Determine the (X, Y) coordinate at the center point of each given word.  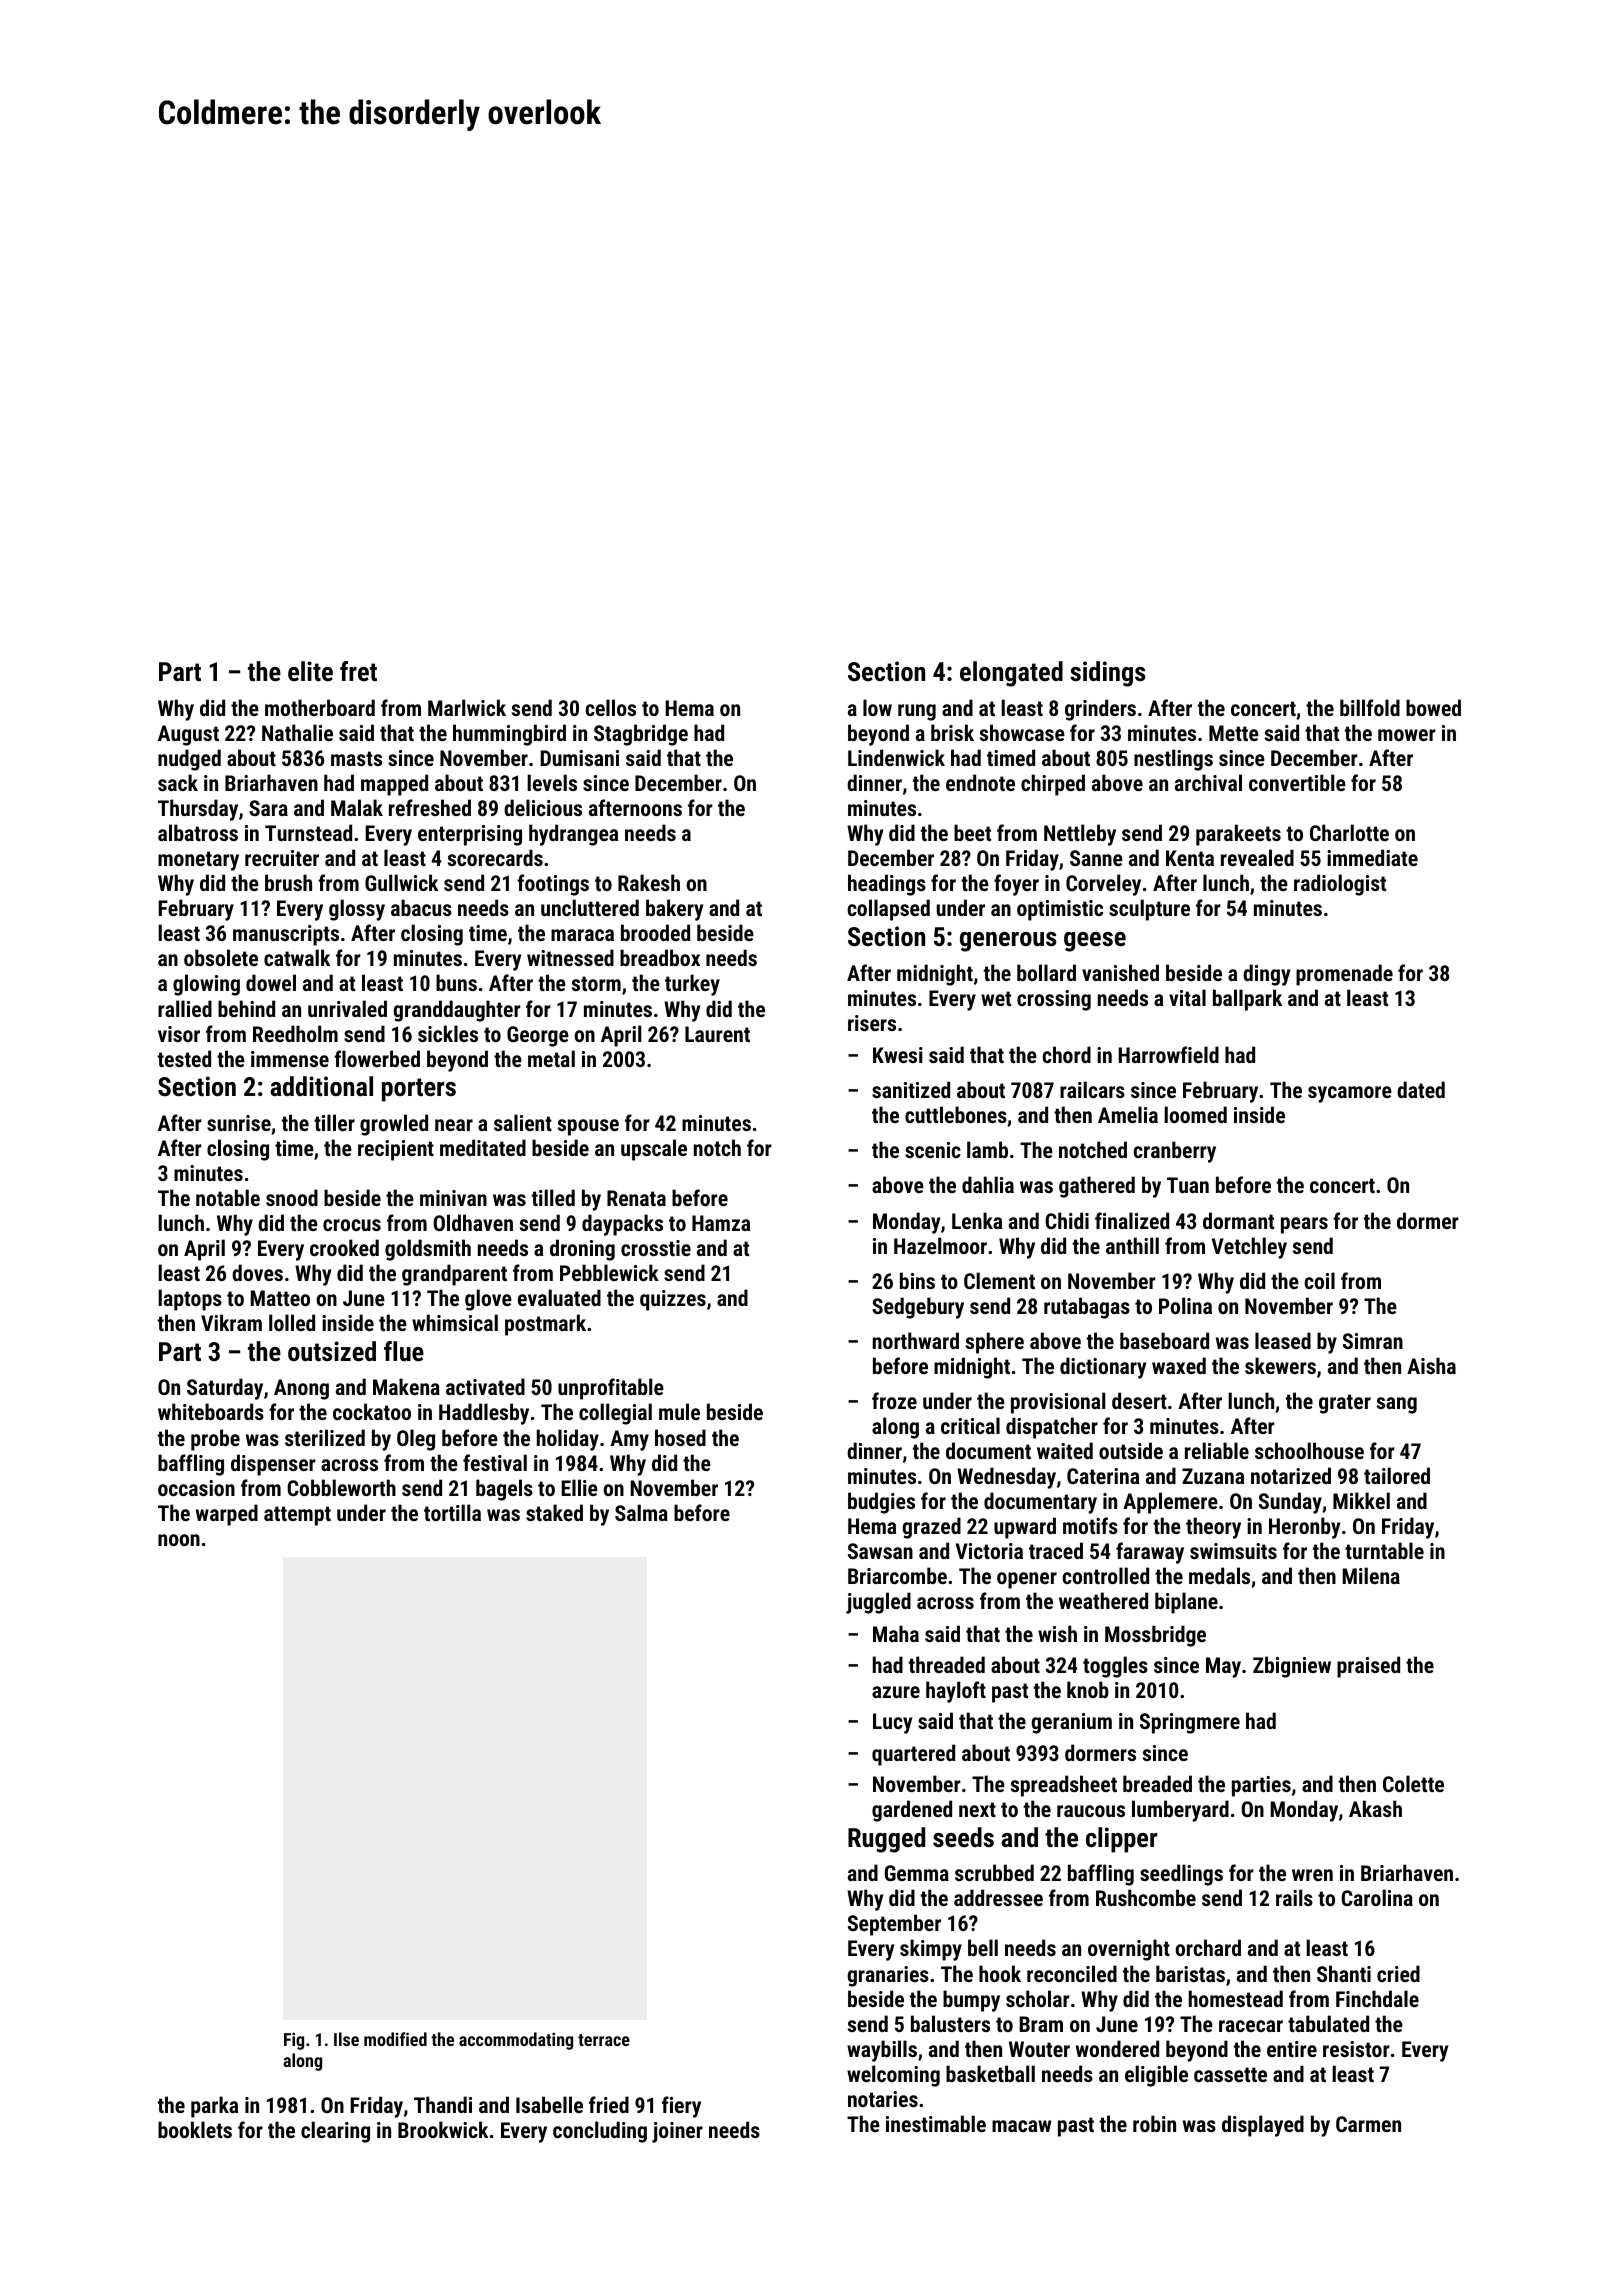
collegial (615, 1414)
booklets (195, 2129)
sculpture (1149, 910)
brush (288, 882)
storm (596, 983)
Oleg (416, 1440)
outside (1131, 1450)
